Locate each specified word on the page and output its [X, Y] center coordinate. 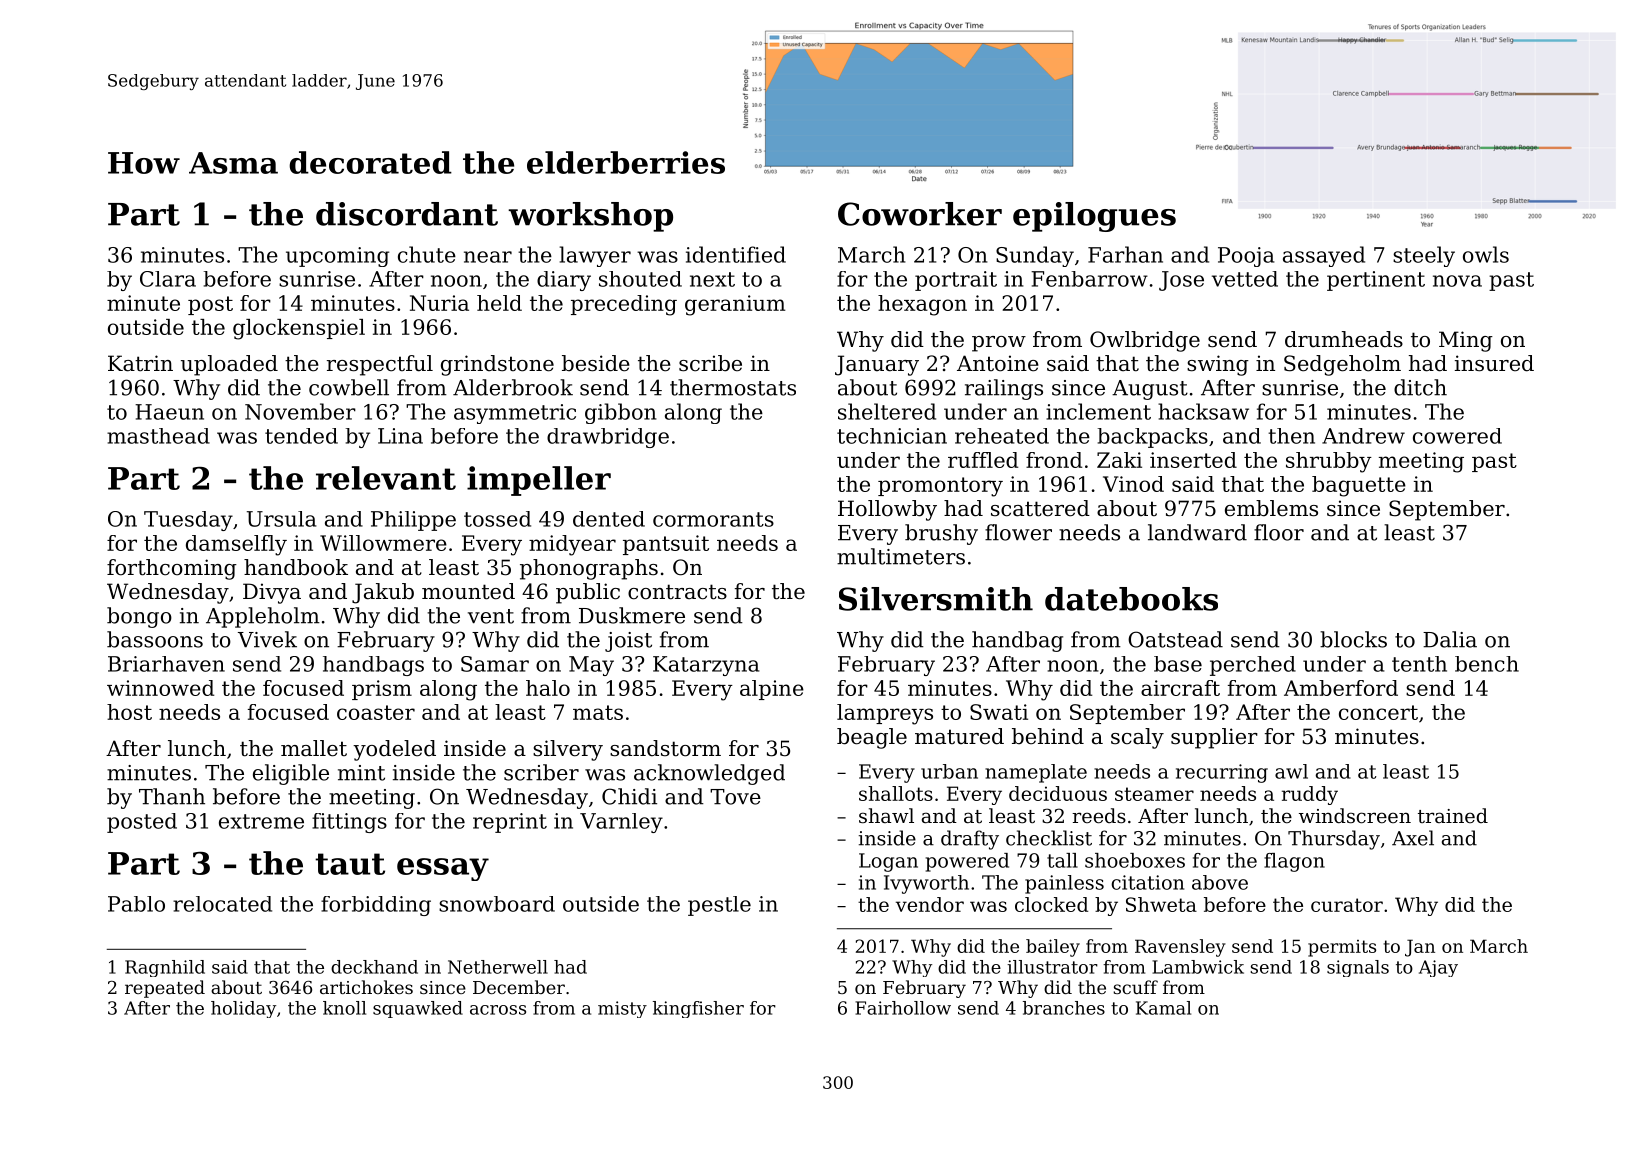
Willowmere [383, 543]
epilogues [1094, 217]
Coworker [920, 214]
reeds [1099, 816]
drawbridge [608, 438]
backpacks [1153, 438]
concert [1378, 712]
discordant [407, 214]
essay [443, 869]
